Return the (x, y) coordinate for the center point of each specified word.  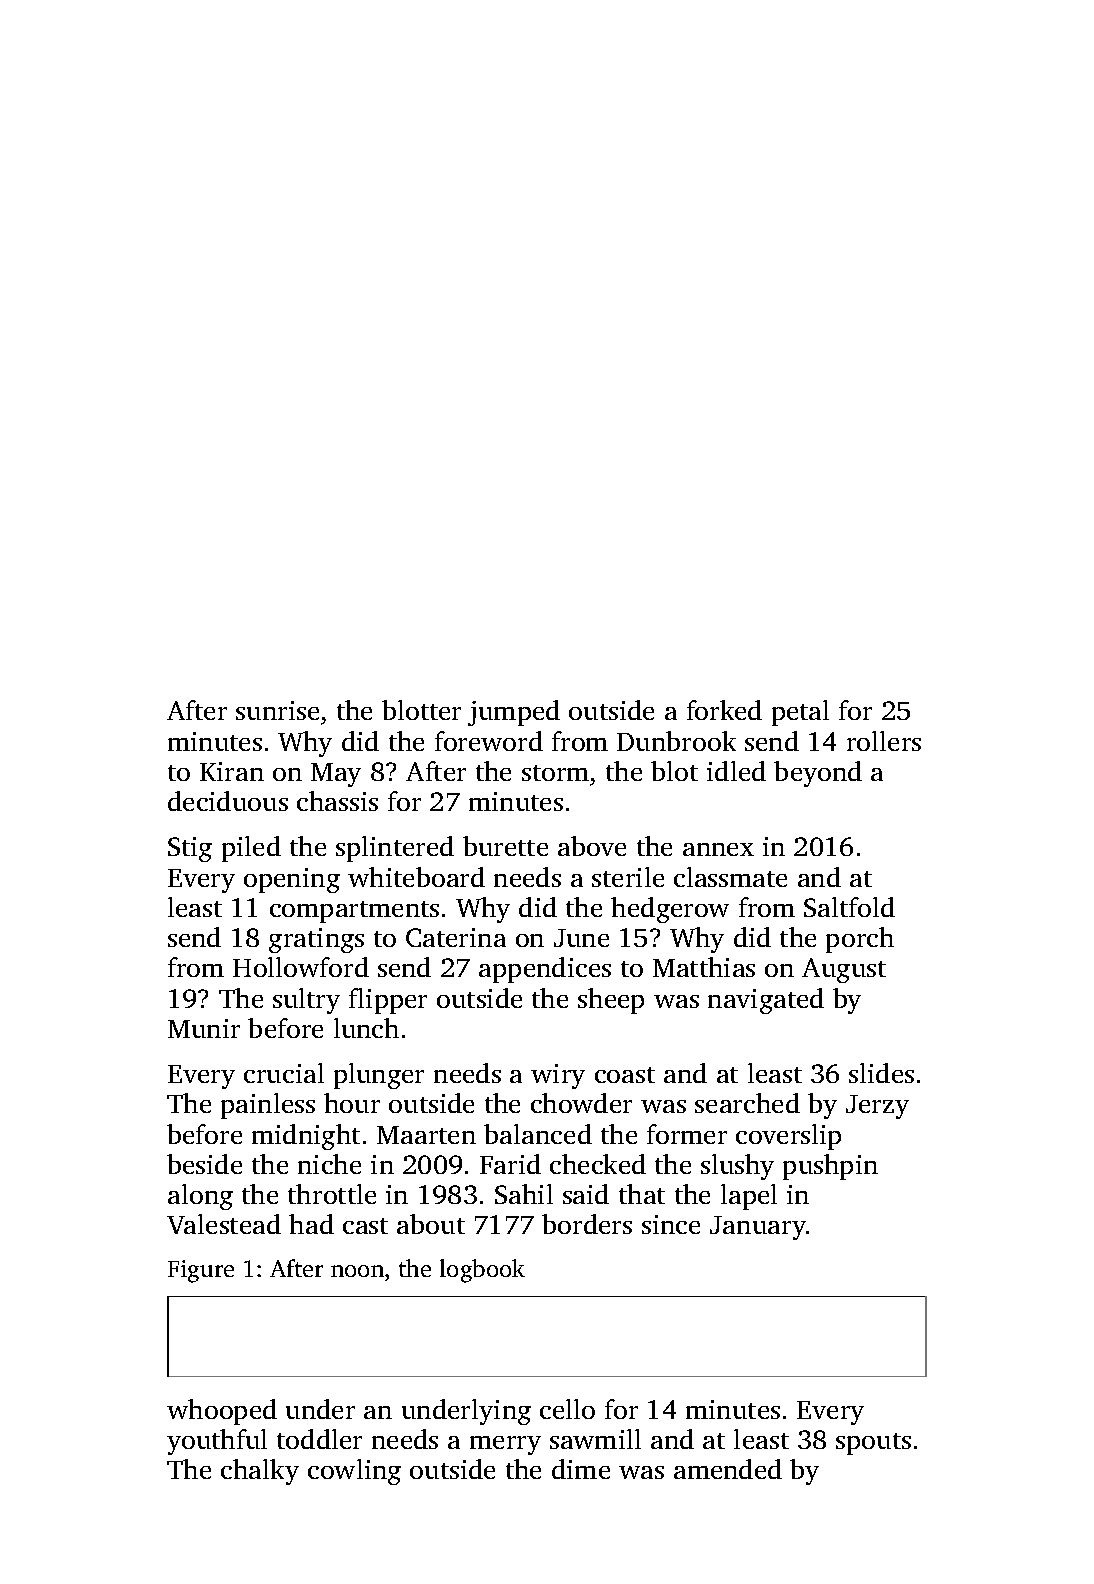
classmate (730, 877)
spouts (873, 1444)
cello (567, 1409)
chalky (260, 1472)
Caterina (456, 937)
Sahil (524, 1194)
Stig (190, 849)
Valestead (224, 1224)
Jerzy (877, 1107)
